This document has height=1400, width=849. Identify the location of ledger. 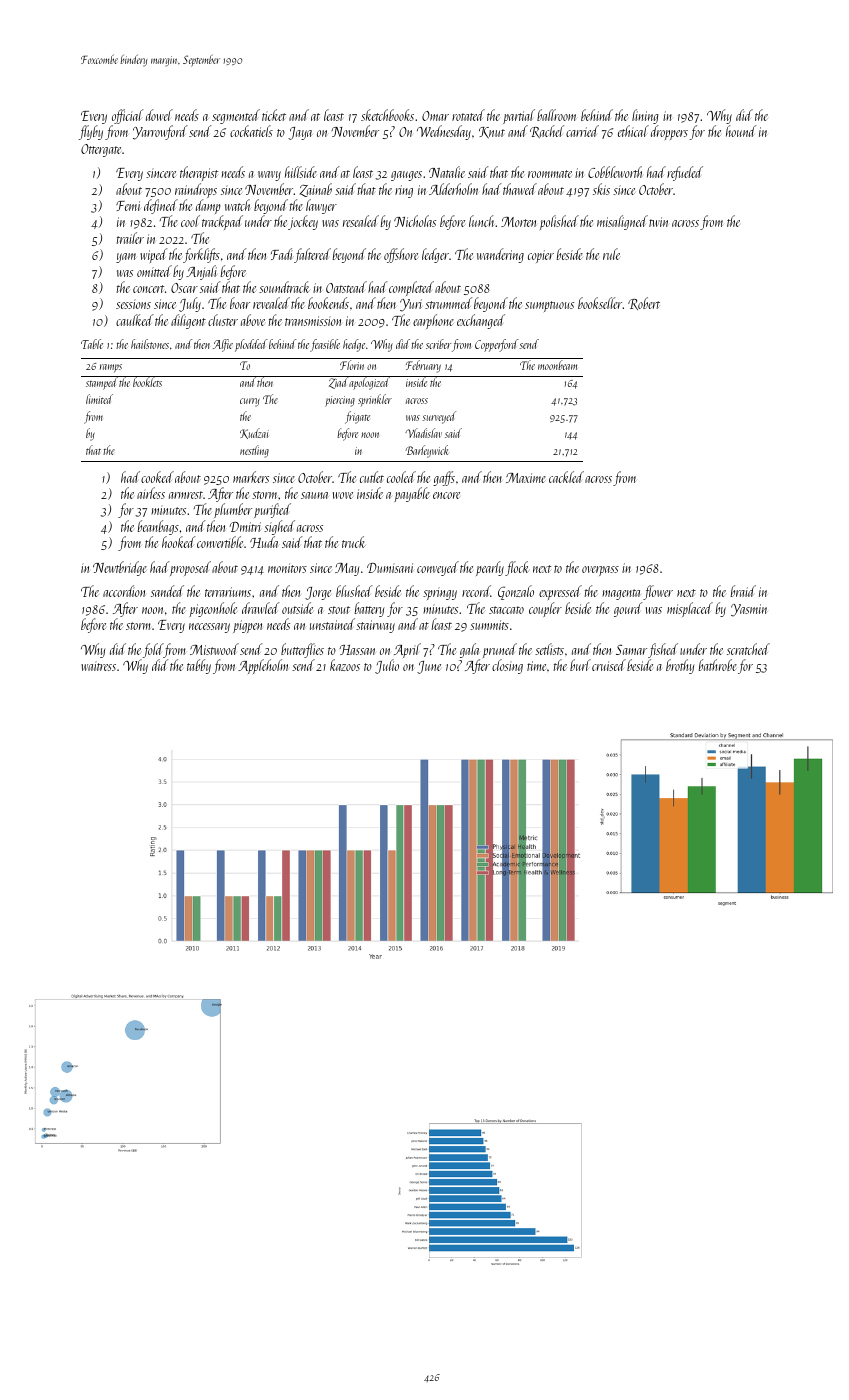
(435, 255).
